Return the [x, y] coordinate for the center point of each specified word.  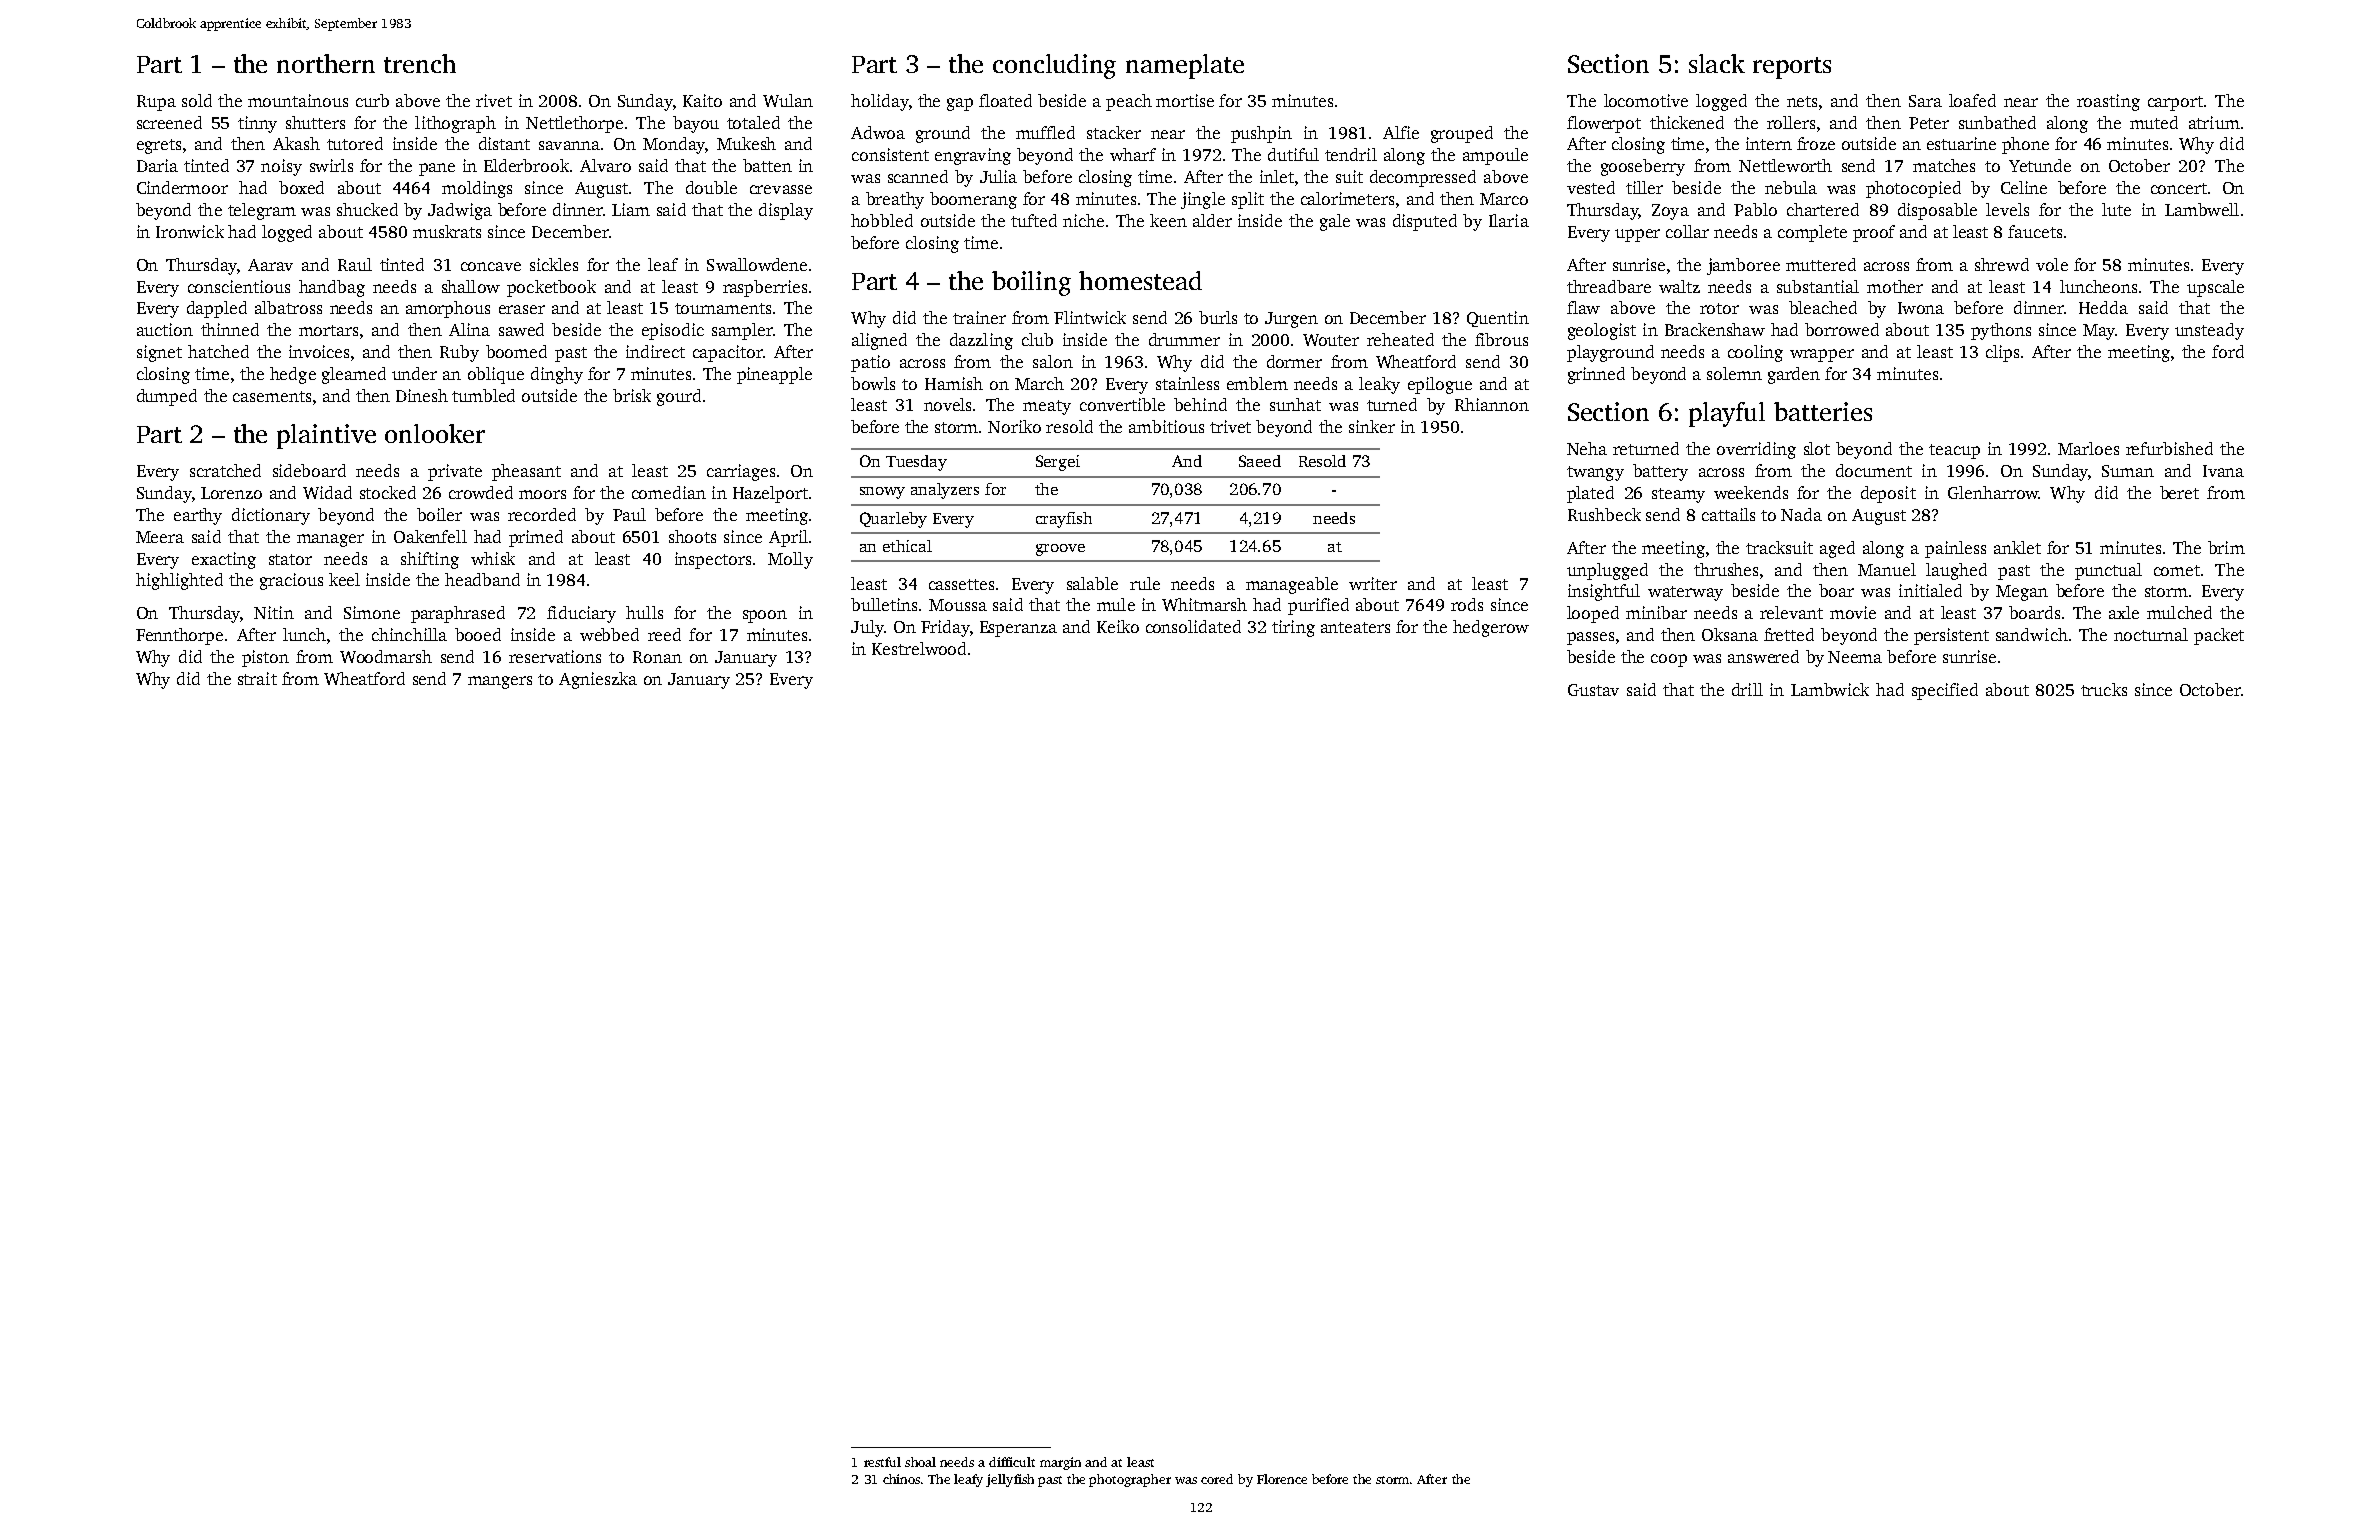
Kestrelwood [919, 648]
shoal [920, 1462]
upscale [2215, 288]
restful [882, 1462]
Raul [355, 264]
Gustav [1593, 690]
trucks [2104, 689]
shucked [367, 209]
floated [1005, 100]
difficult [1012, 1462]
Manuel [1887, 569]
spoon [765, 616]
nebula [1791, 187]
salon [1053, 361]
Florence [1282, 1479]
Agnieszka [598, 680]
